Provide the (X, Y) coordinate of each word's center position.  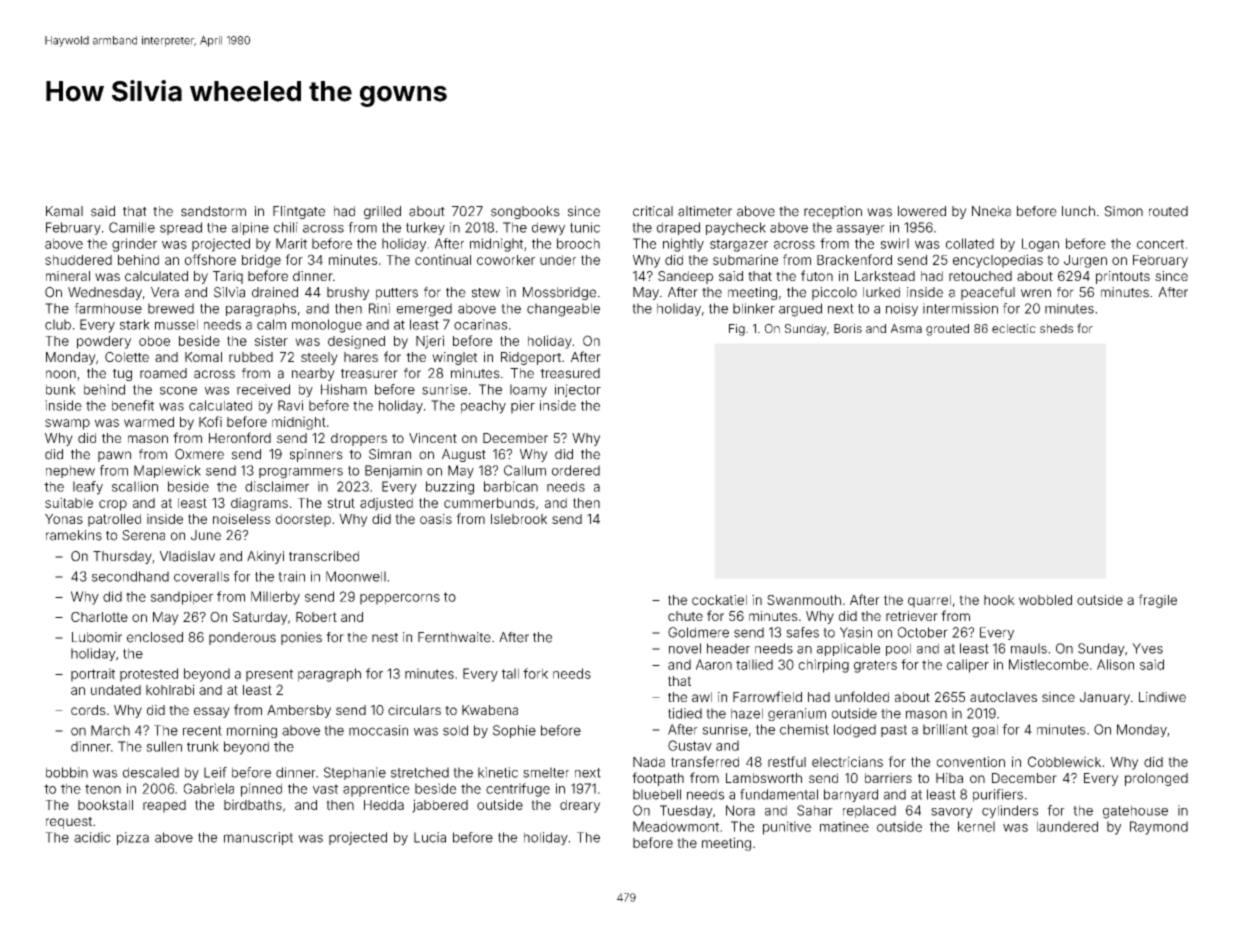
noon (61, 374)
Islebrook (519, 519)
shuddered (78, 260)
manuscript (258, 838)
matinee (844, 826)
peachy (483, 407)
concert (1160, 244)
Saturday (260, 618)
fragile (1157, 601)
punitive (787, 828)
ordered (576, 470)
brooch (578, 243)
